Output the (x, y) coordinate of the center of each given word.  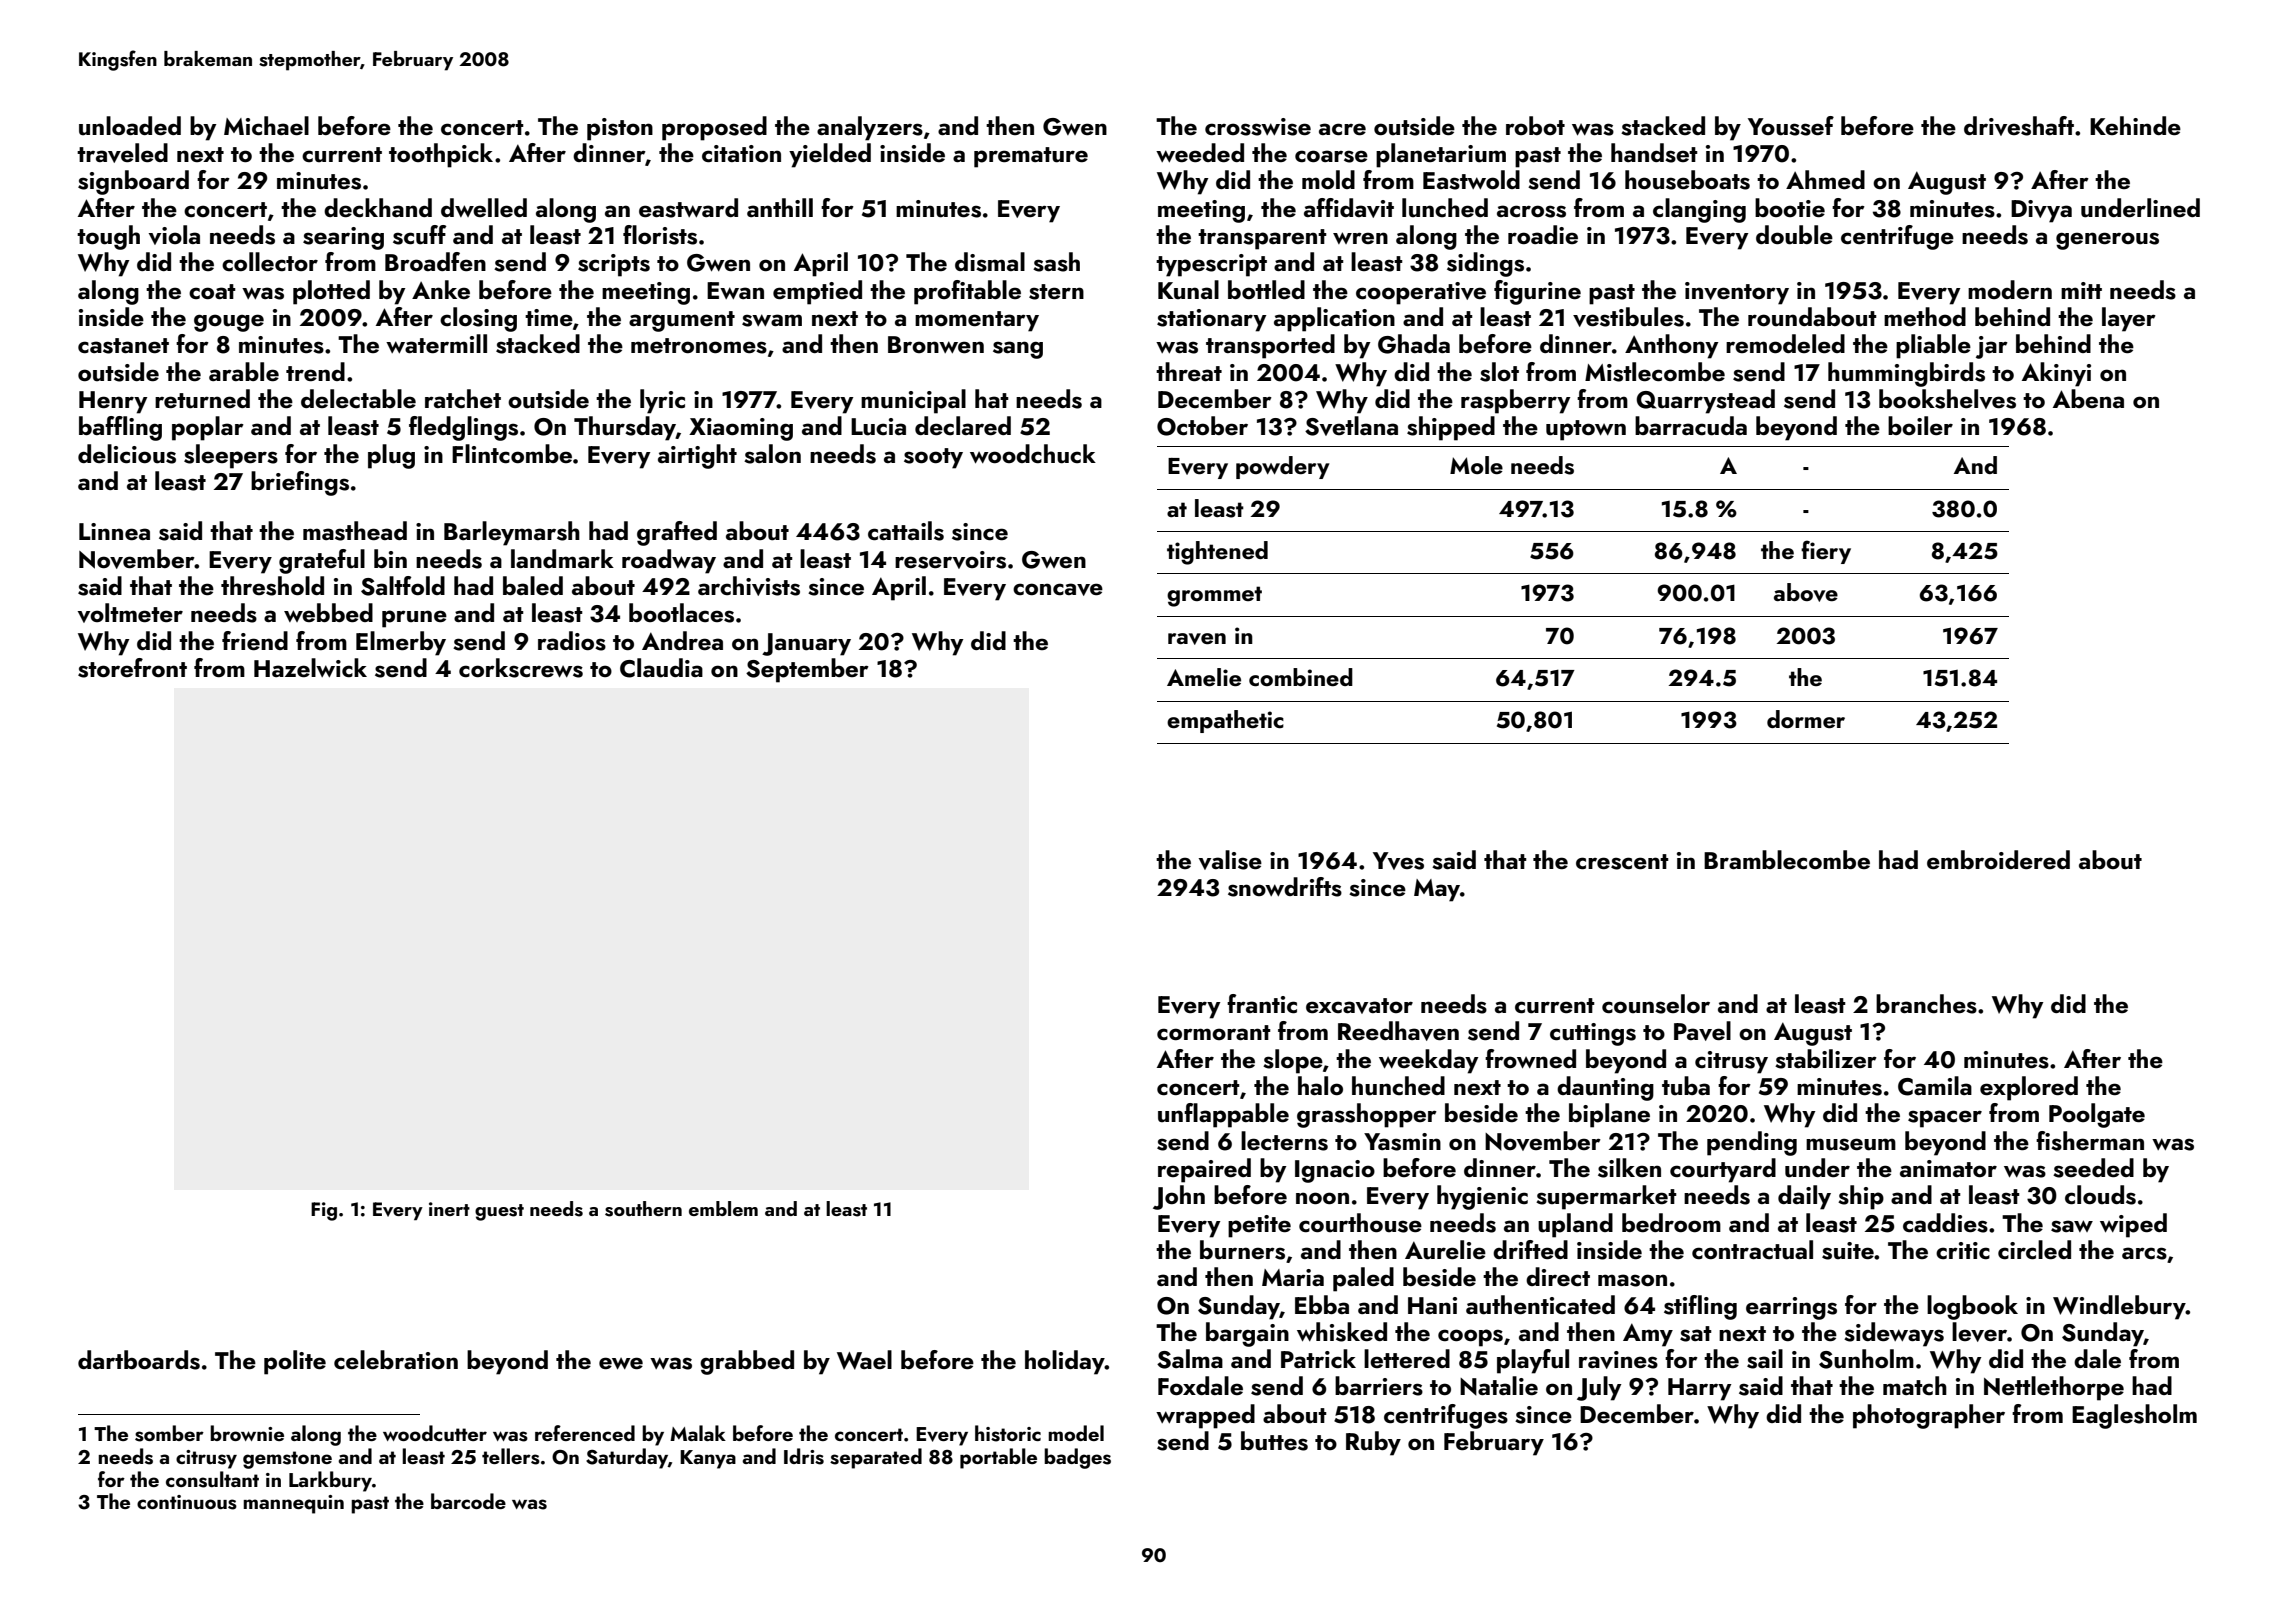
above (1806, 592)
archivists (749, 586)
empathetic (1225, 721)
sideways (1894, 1334)
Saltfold (403, 586)
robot (1535, 125)
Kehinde (2135, 125)
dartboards (139, 1360)
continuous (187, 1502)
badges (1077, 1458)
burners (1242, 1250)
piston (620, 129)
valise (1230, 860)
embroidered (1998, 859)
